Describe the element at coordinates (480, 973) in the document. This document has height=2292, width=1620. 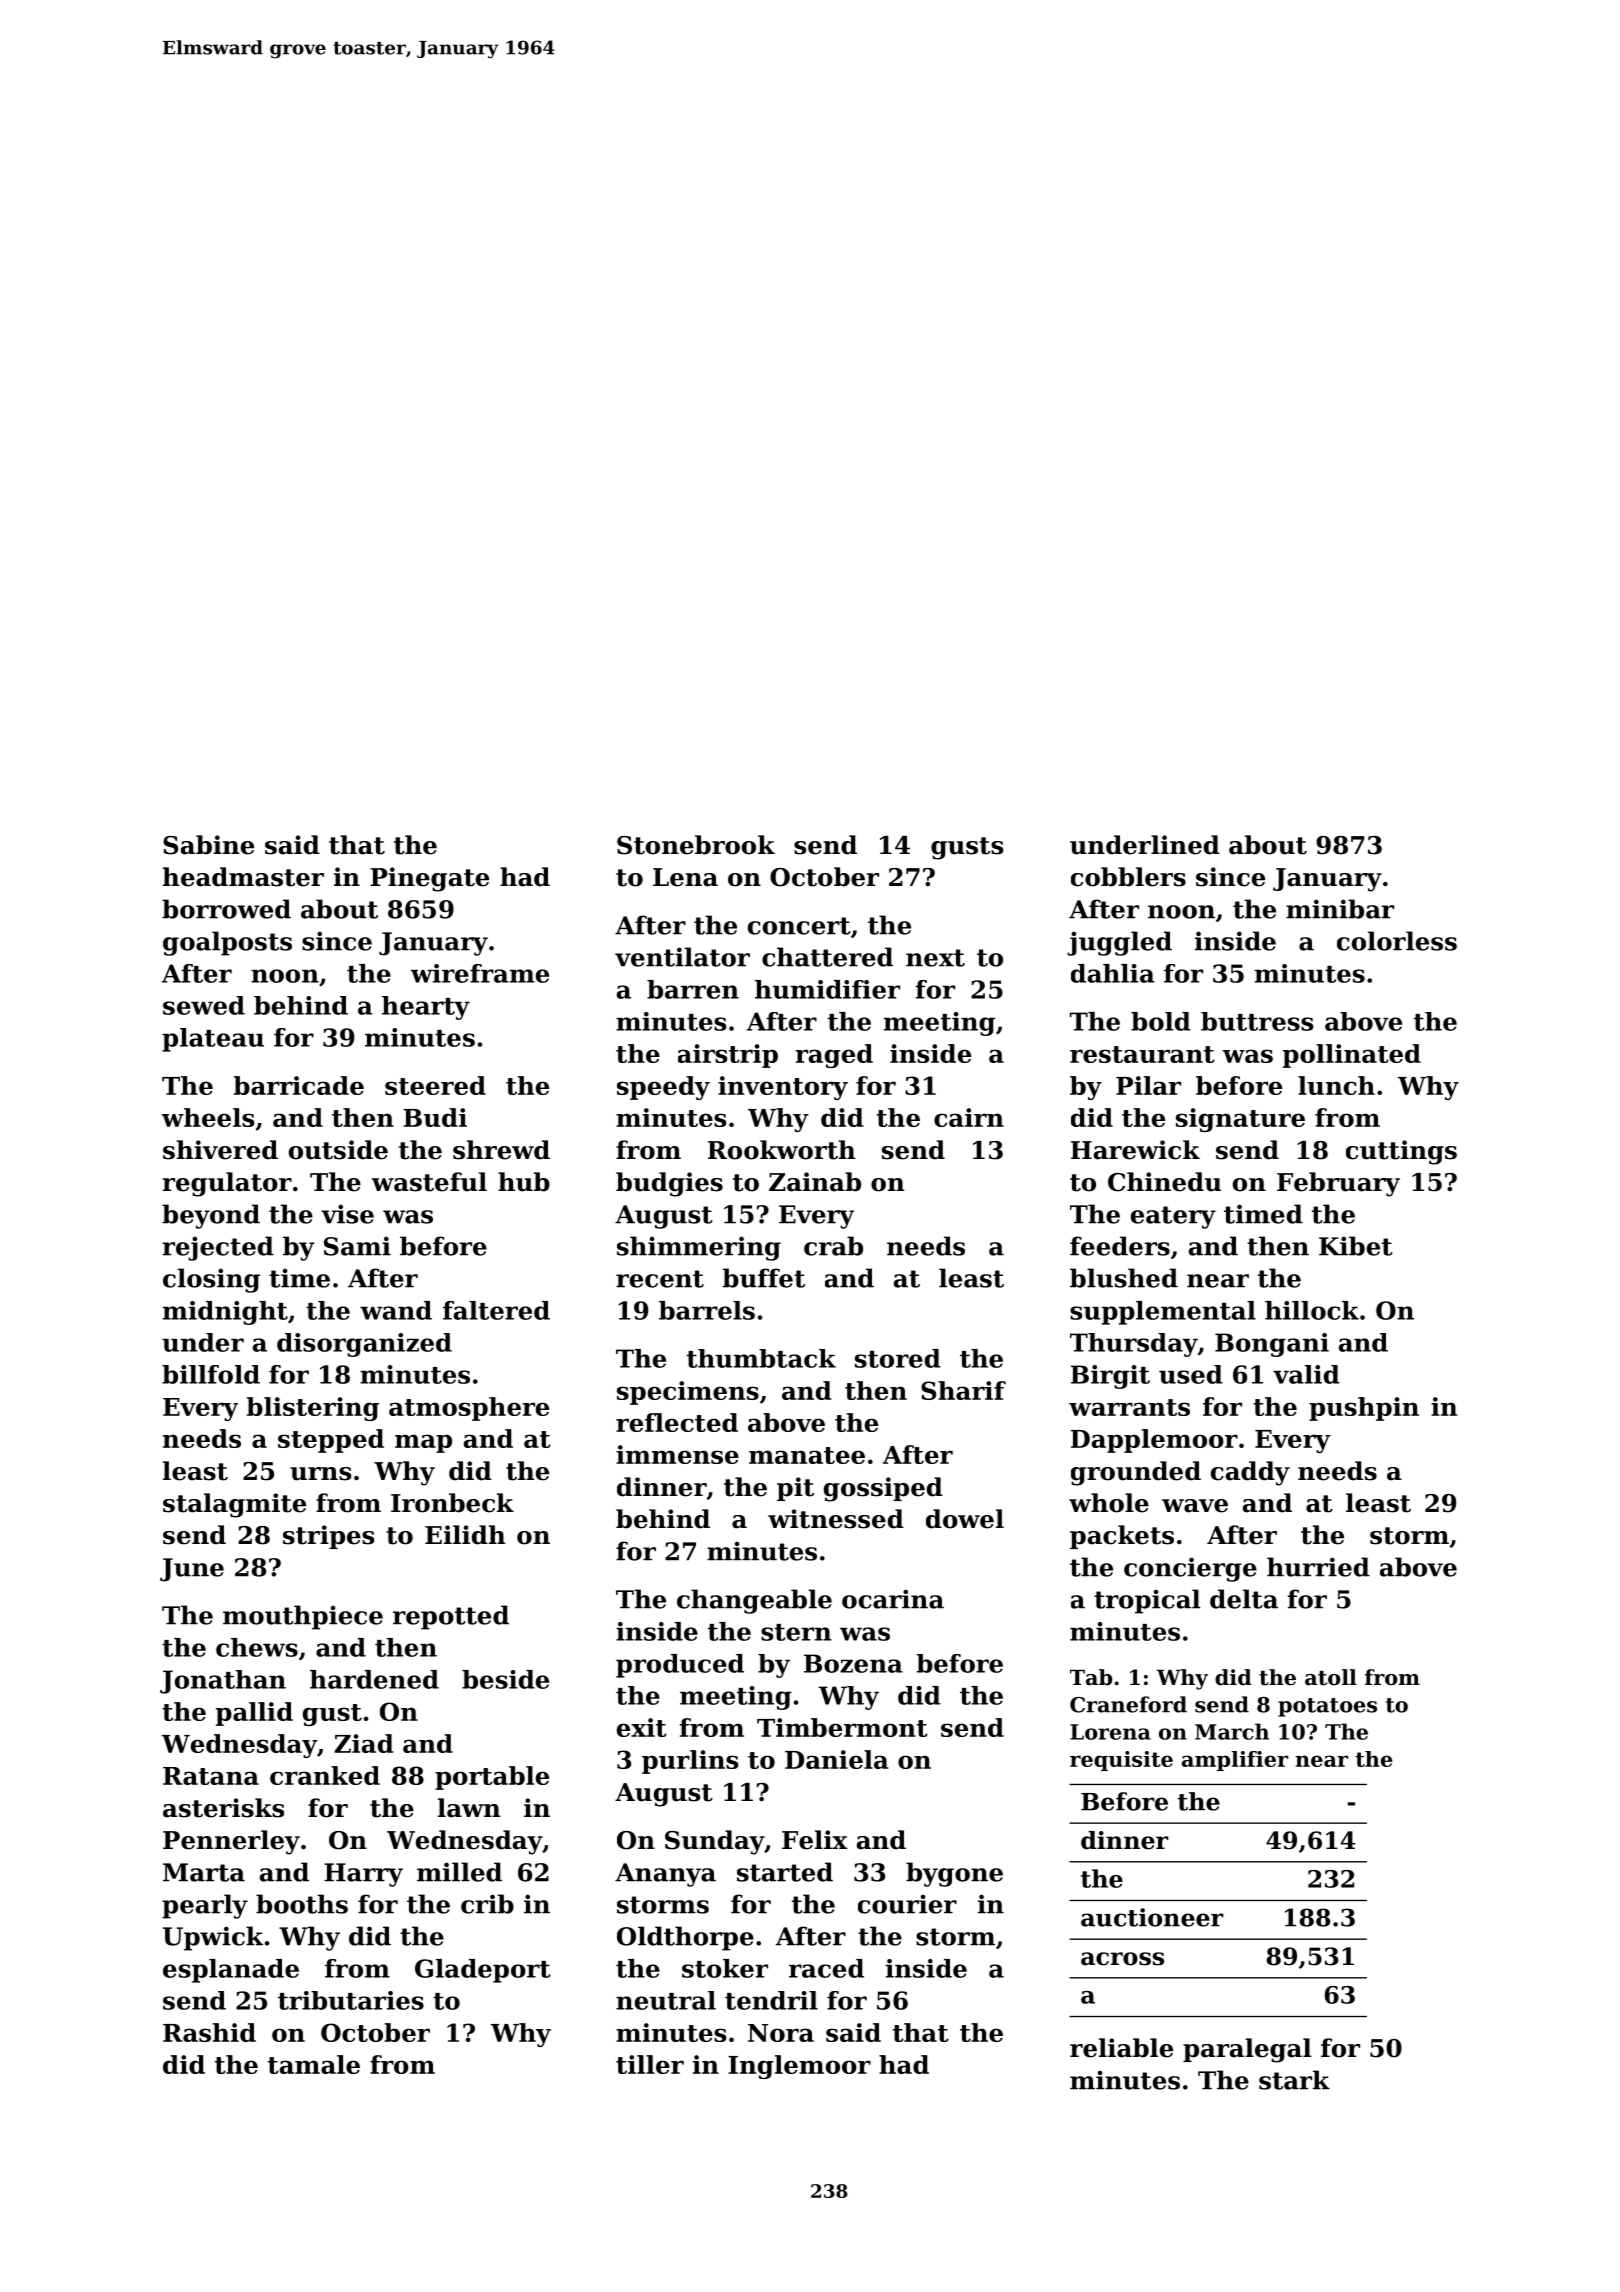
I see `wireframe` at that location.
